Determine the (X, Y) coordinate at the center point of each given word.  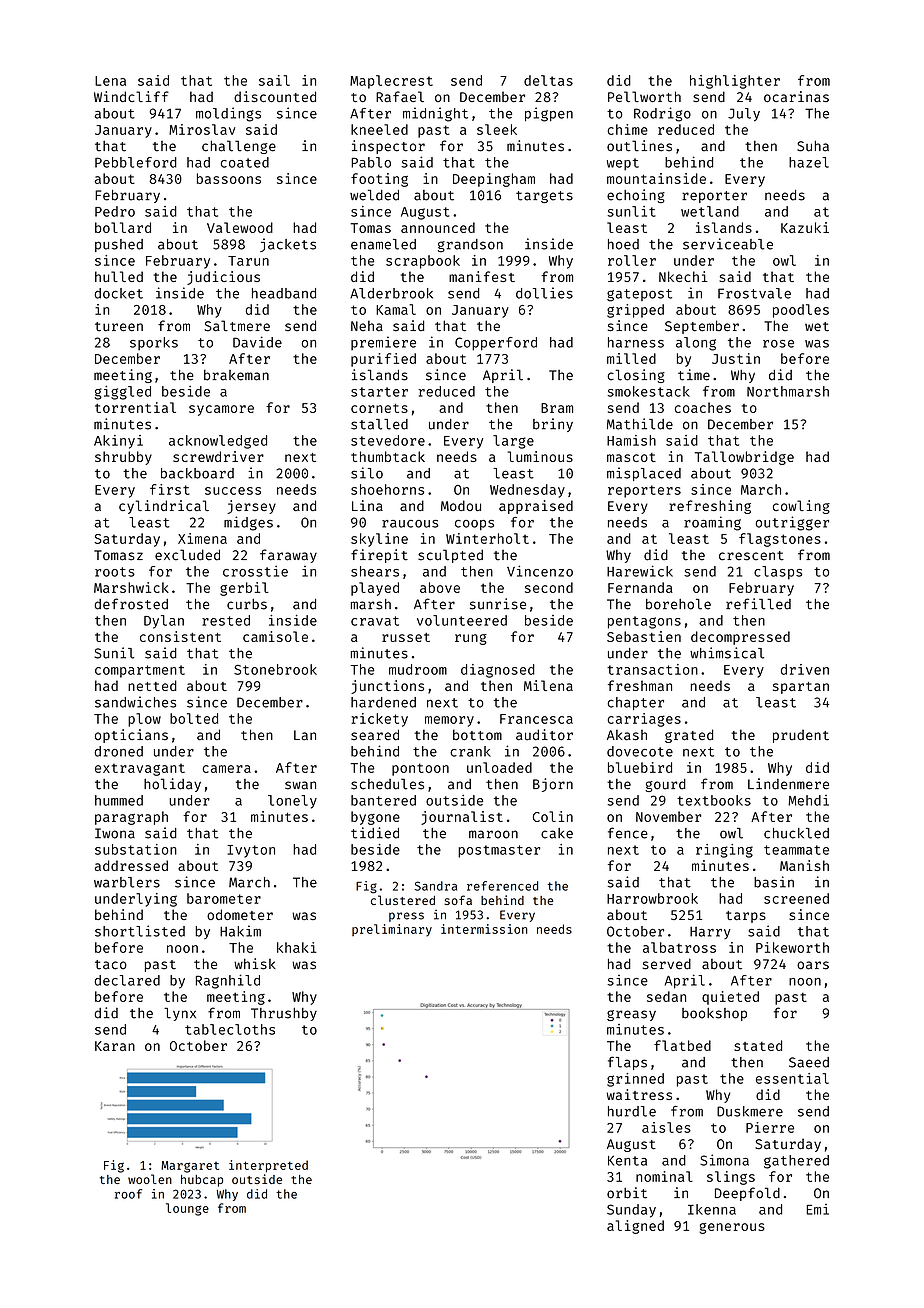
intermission (484, 929)
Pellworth (644, 96)
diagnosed (498, 671)
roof (128, 1194)
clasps (778, 573)
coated (245, 162)
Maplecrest (391, 82)
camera (226, 769)
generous (732, 1228)
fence (628, 833)
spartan (801, 688)
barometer (224, 898)
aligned (635, 1227)
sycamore (221, 410)
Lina (367, 505)
